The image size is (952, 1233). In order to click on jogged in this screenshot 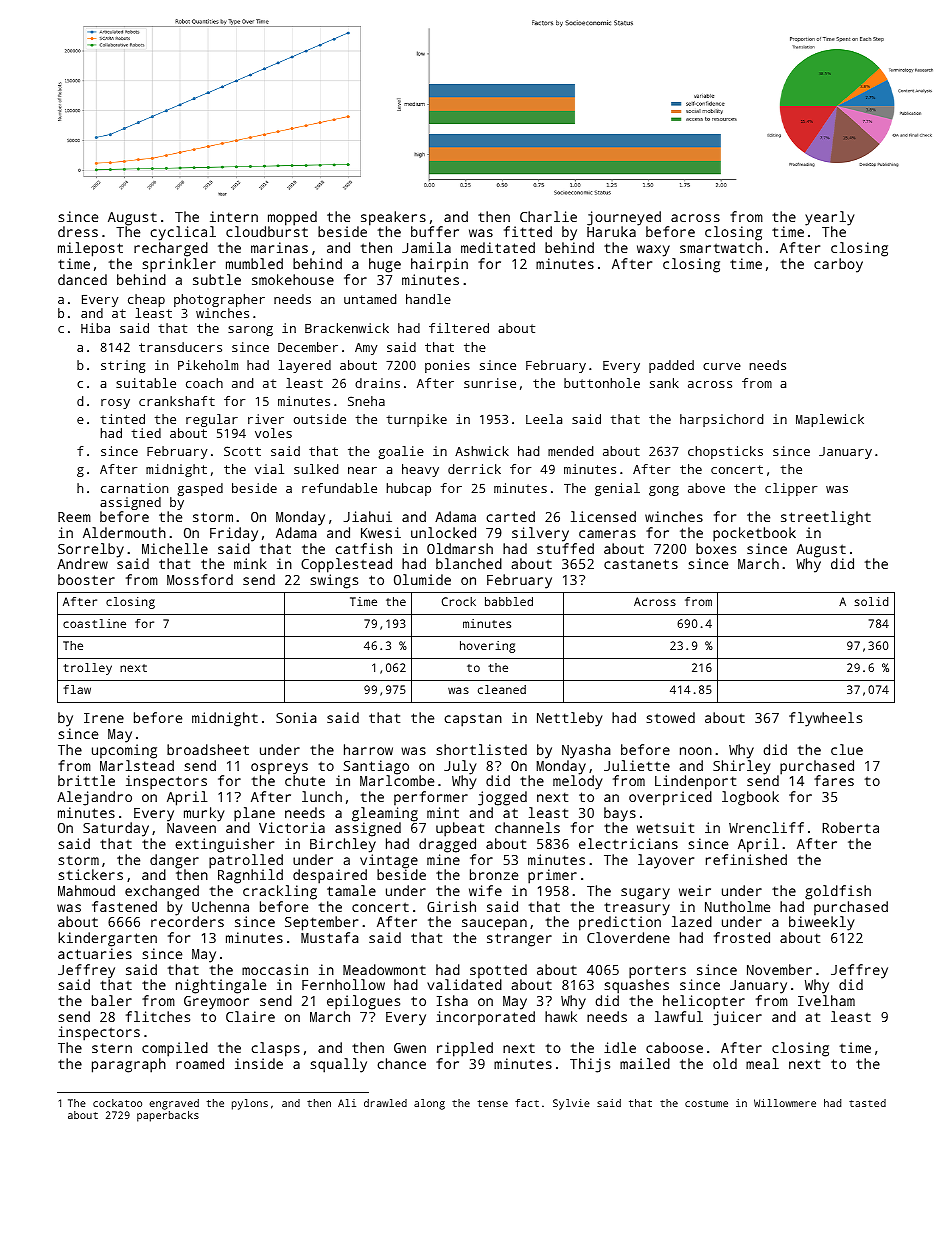, I will do `click(502, 798)`.
